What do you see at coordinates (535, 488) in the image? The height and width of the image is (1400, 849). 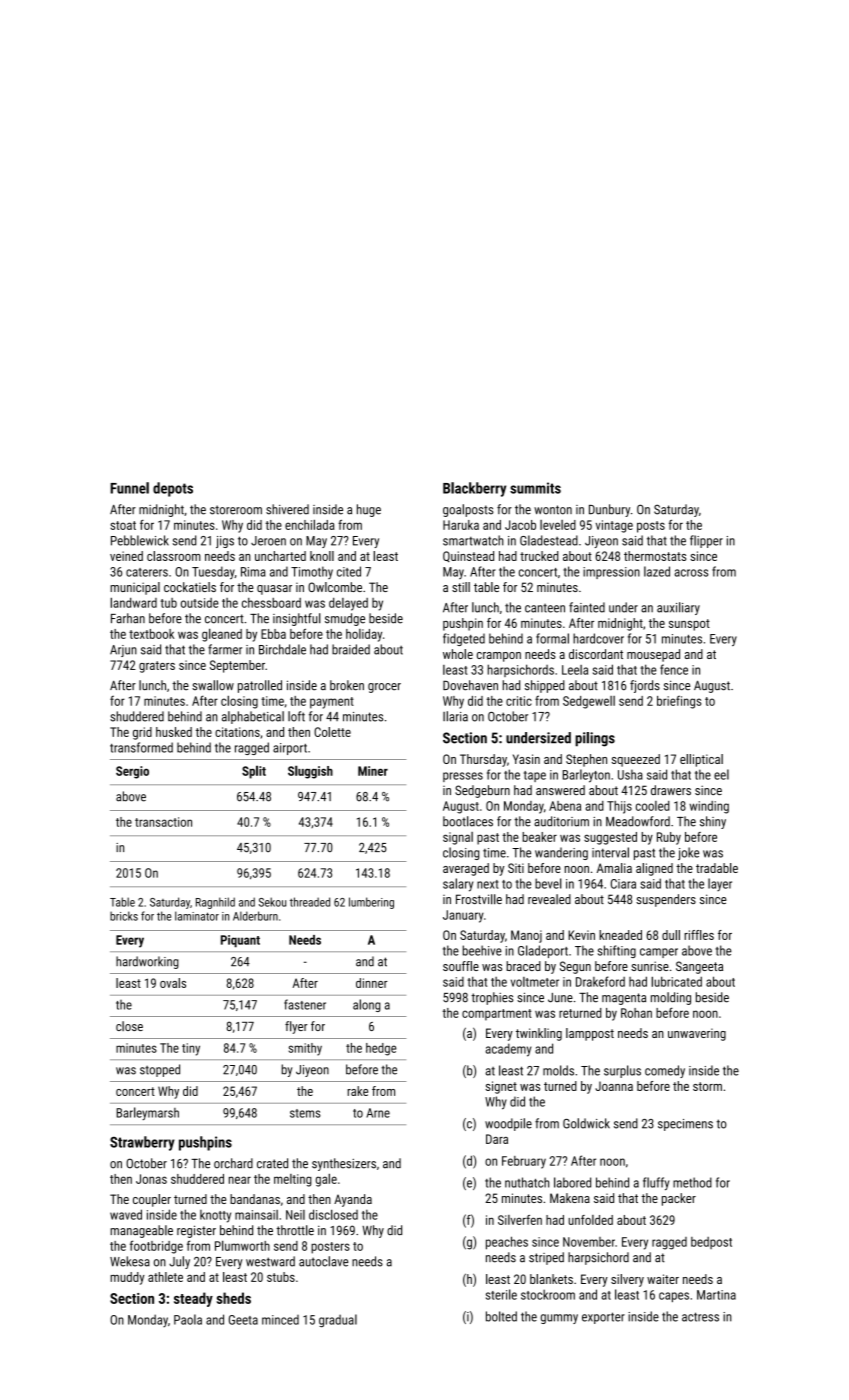 I see `summits` at bounding box center [535, 488].
